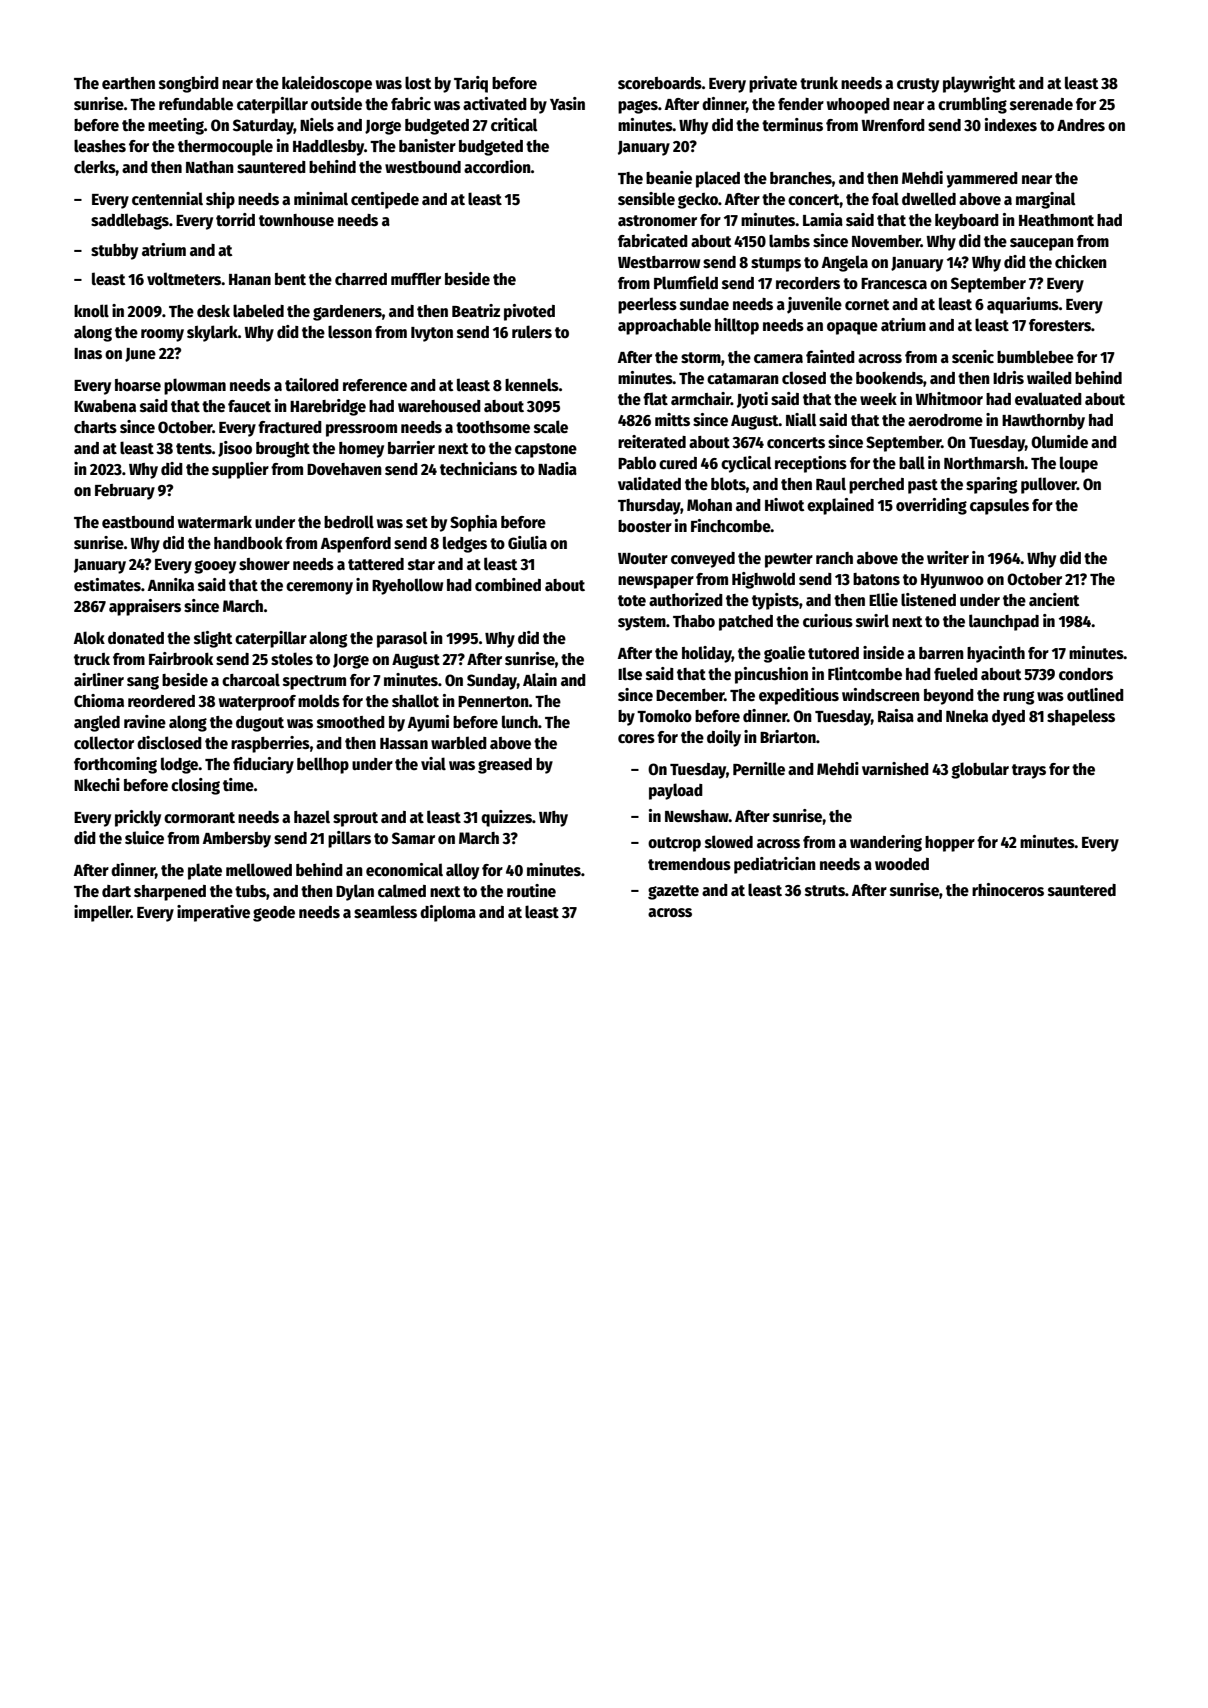  Describe the element at coordinates (889, 378) in the screenshot. I see `bookends` at that location.
